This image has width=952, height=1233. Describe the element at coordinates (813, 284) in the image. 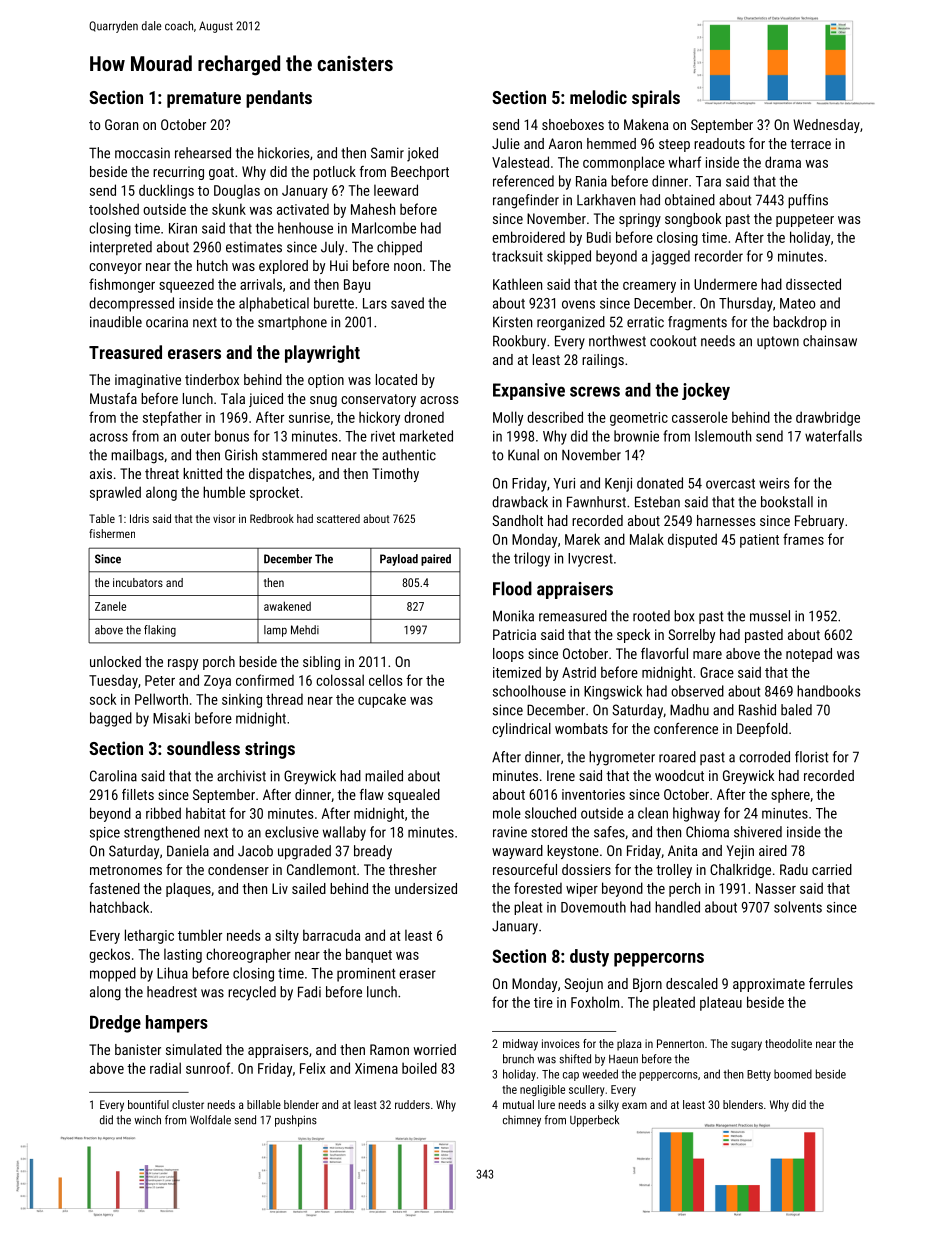

I see `dissected` at that location.
